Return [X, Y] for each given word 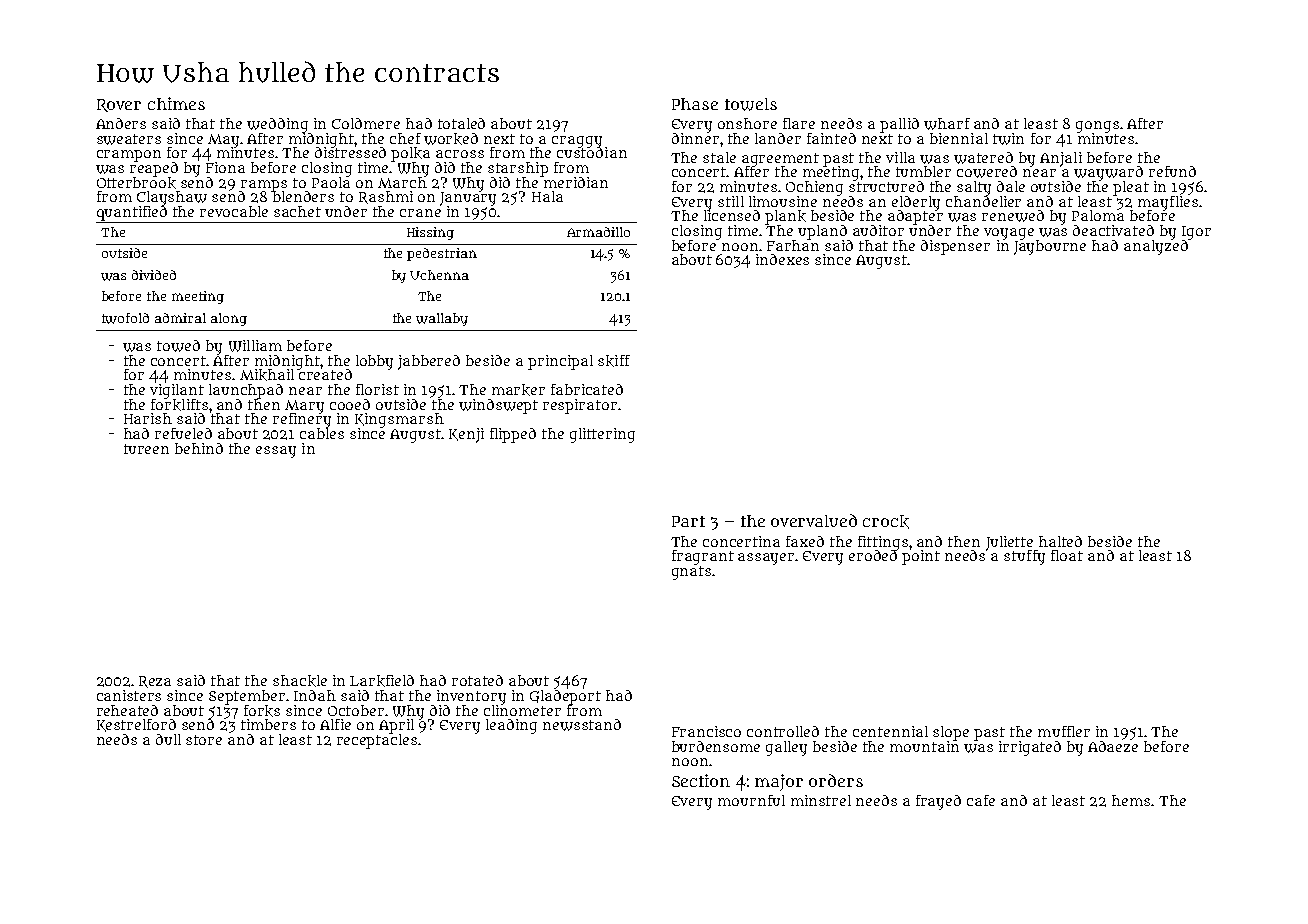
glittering [602, 435]
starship [518, 169]
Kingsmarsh [399, 420]
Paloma [1098, 215]
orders [836, 780]
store [204, 740]
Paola [331, 182]
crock [886, 522]
